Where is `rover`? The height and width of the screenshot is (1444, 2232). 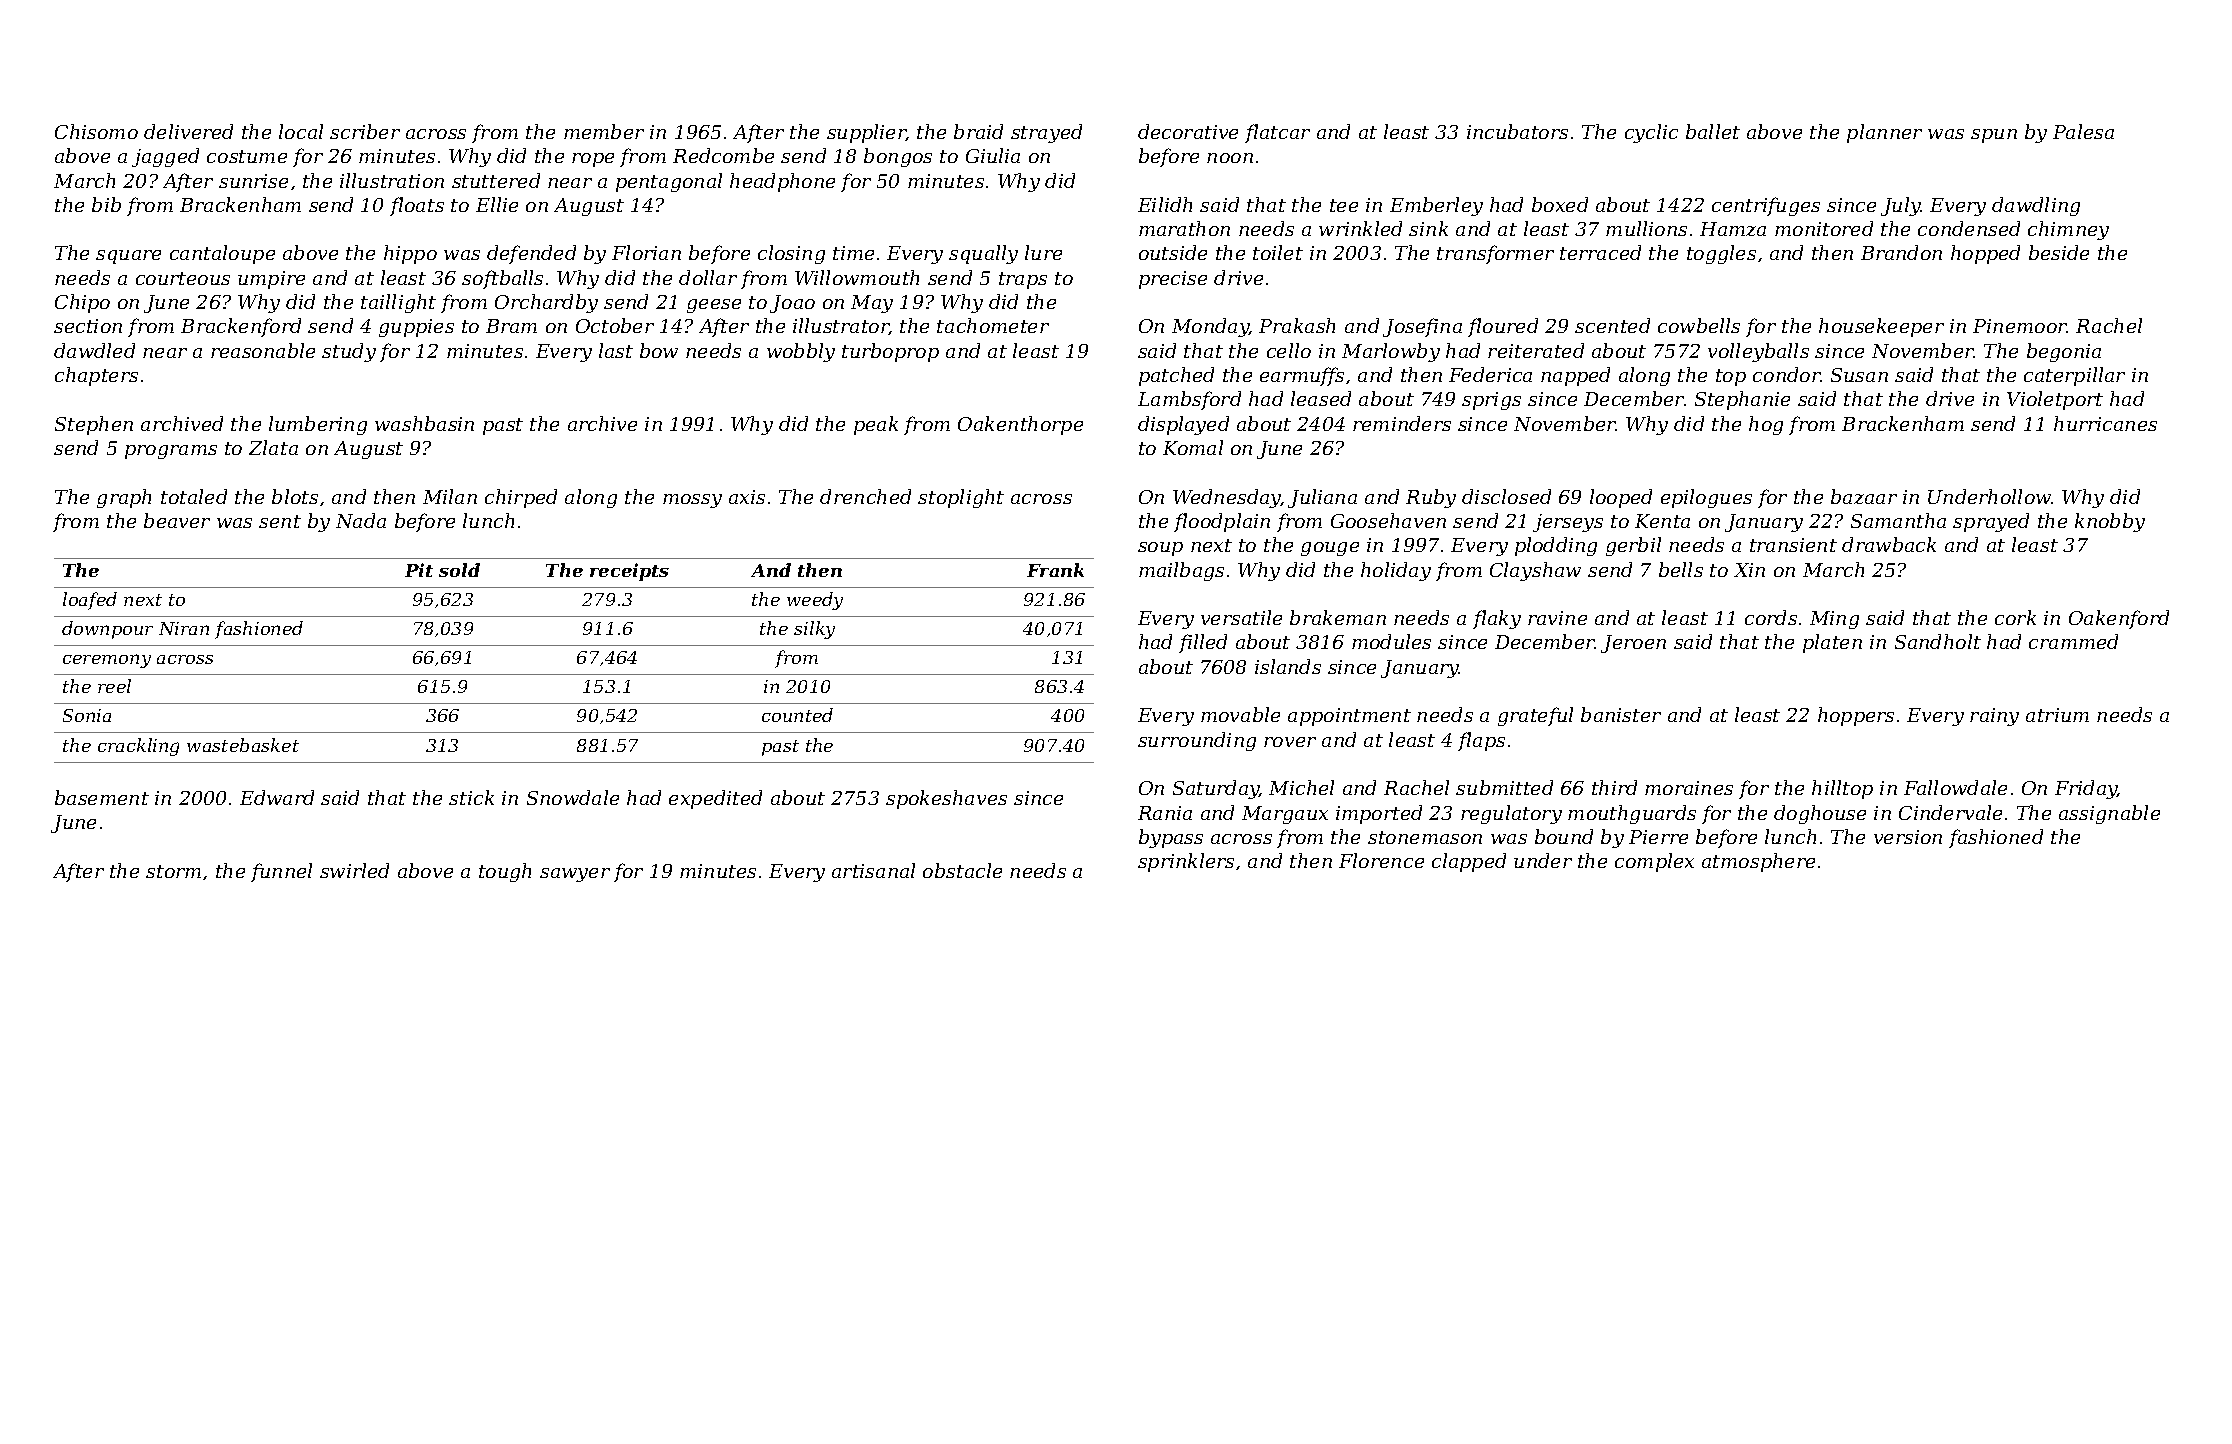
rover is located at coordinates (1290, 742).
